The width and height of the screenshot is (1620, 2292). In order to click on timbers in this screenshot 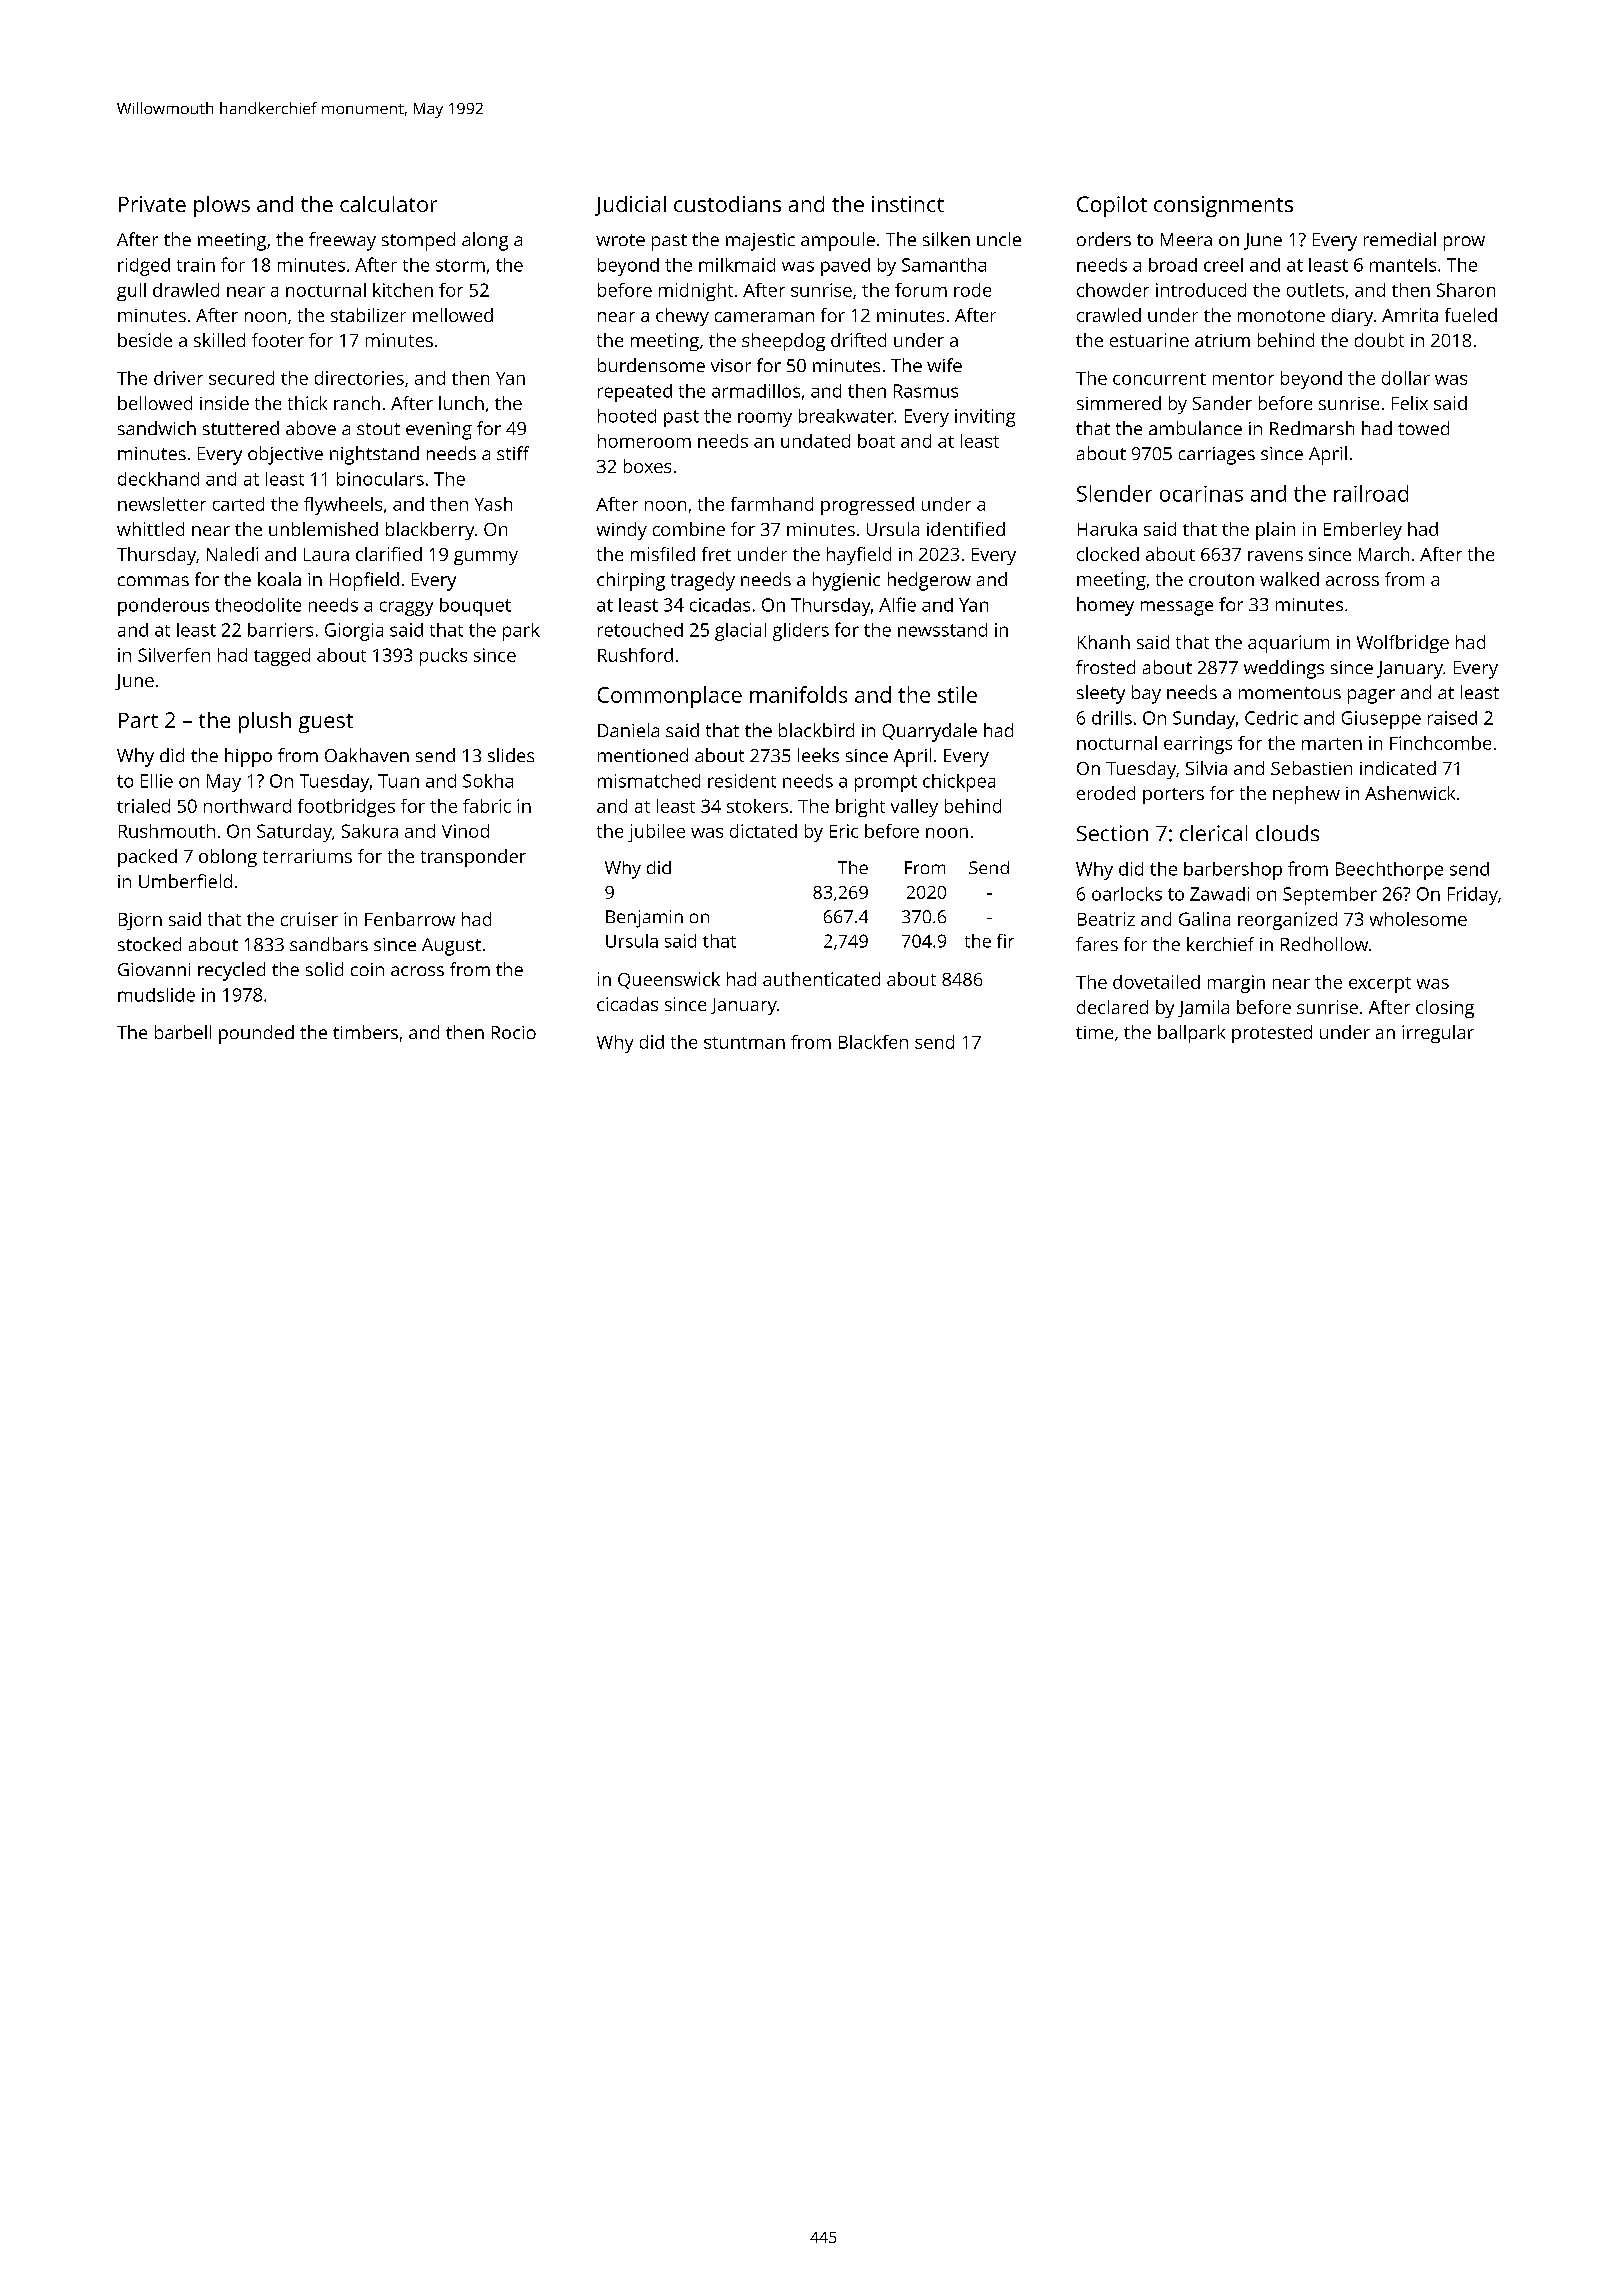, I will do `click(365, 1032)`.
